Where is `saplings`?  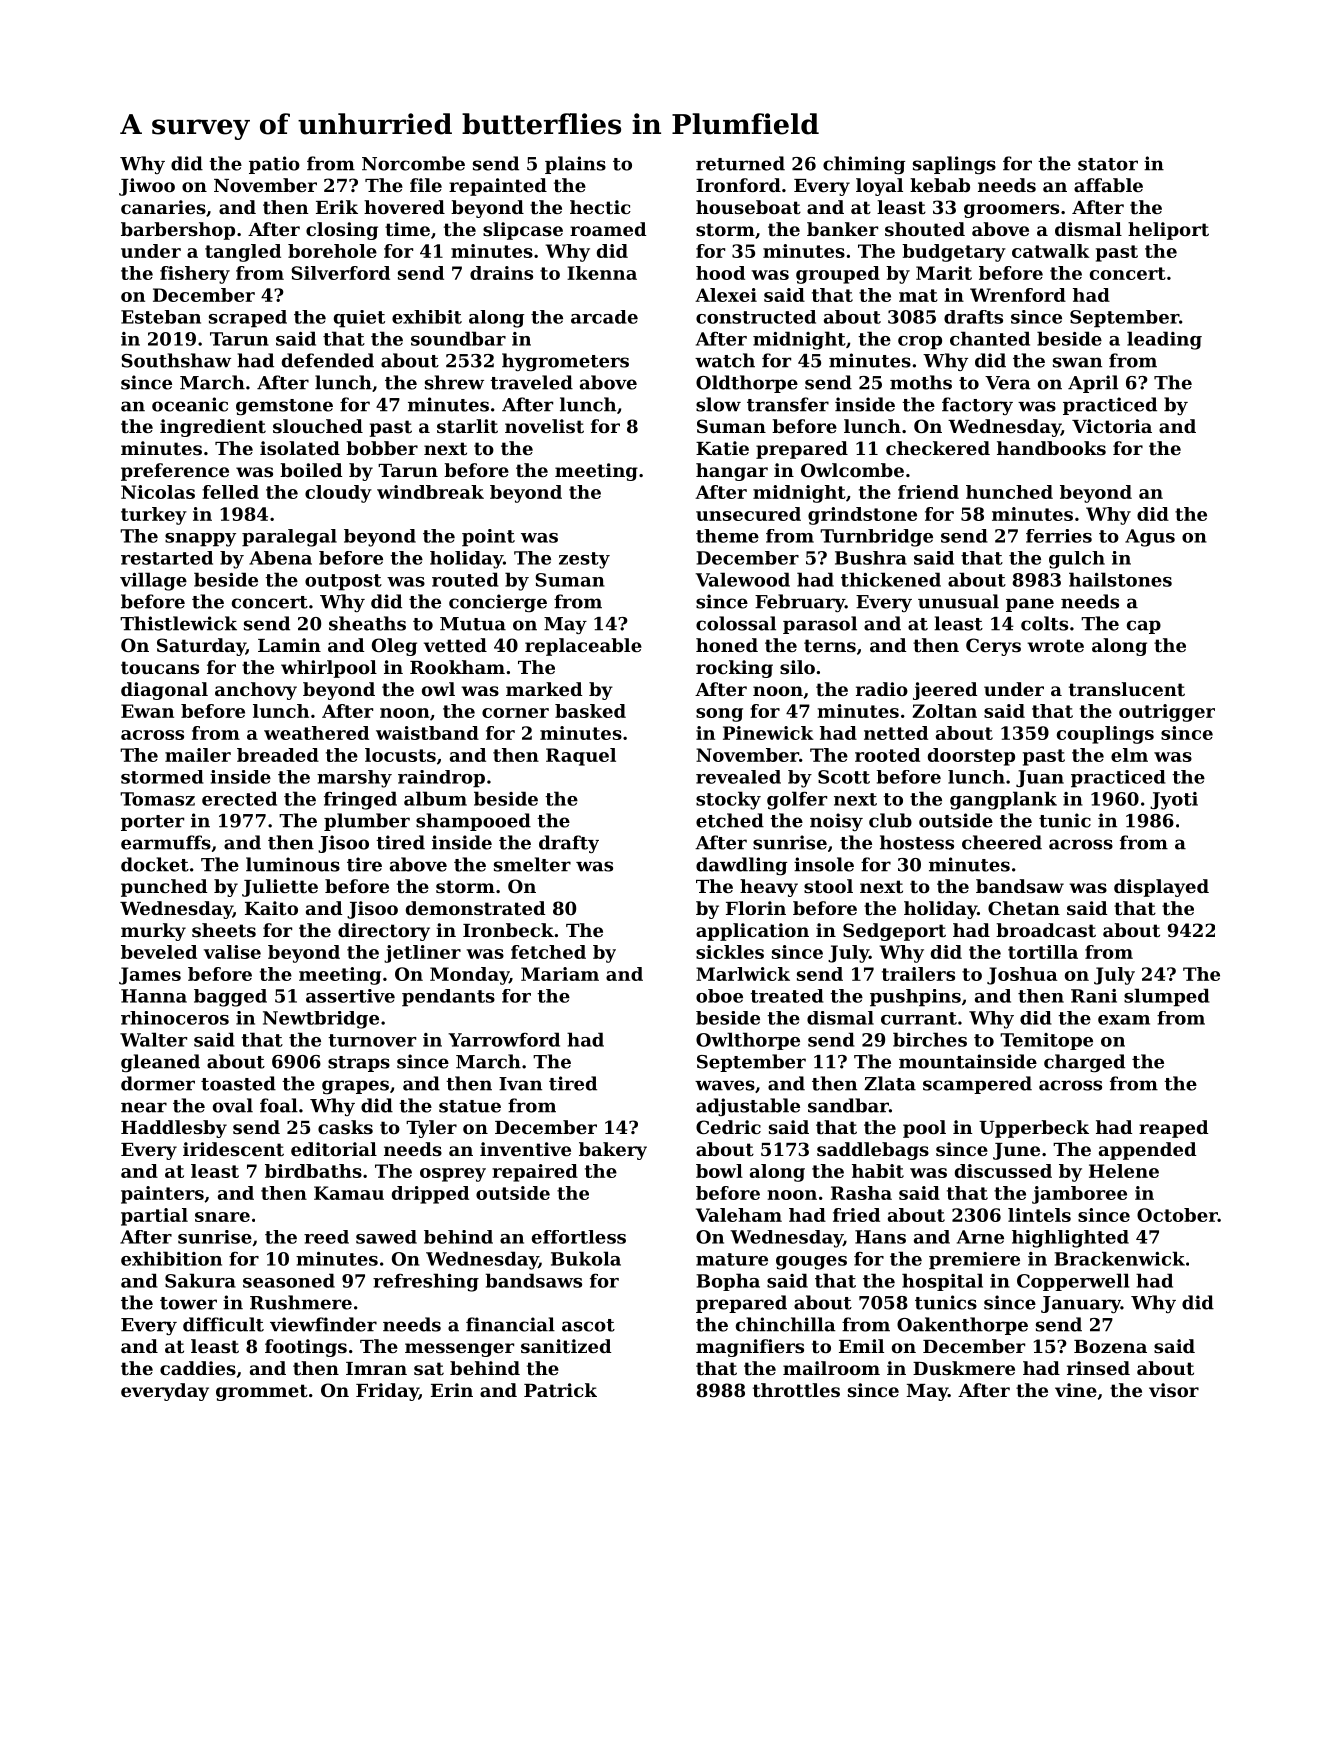
saplings is located at coordinates (954, 165).
